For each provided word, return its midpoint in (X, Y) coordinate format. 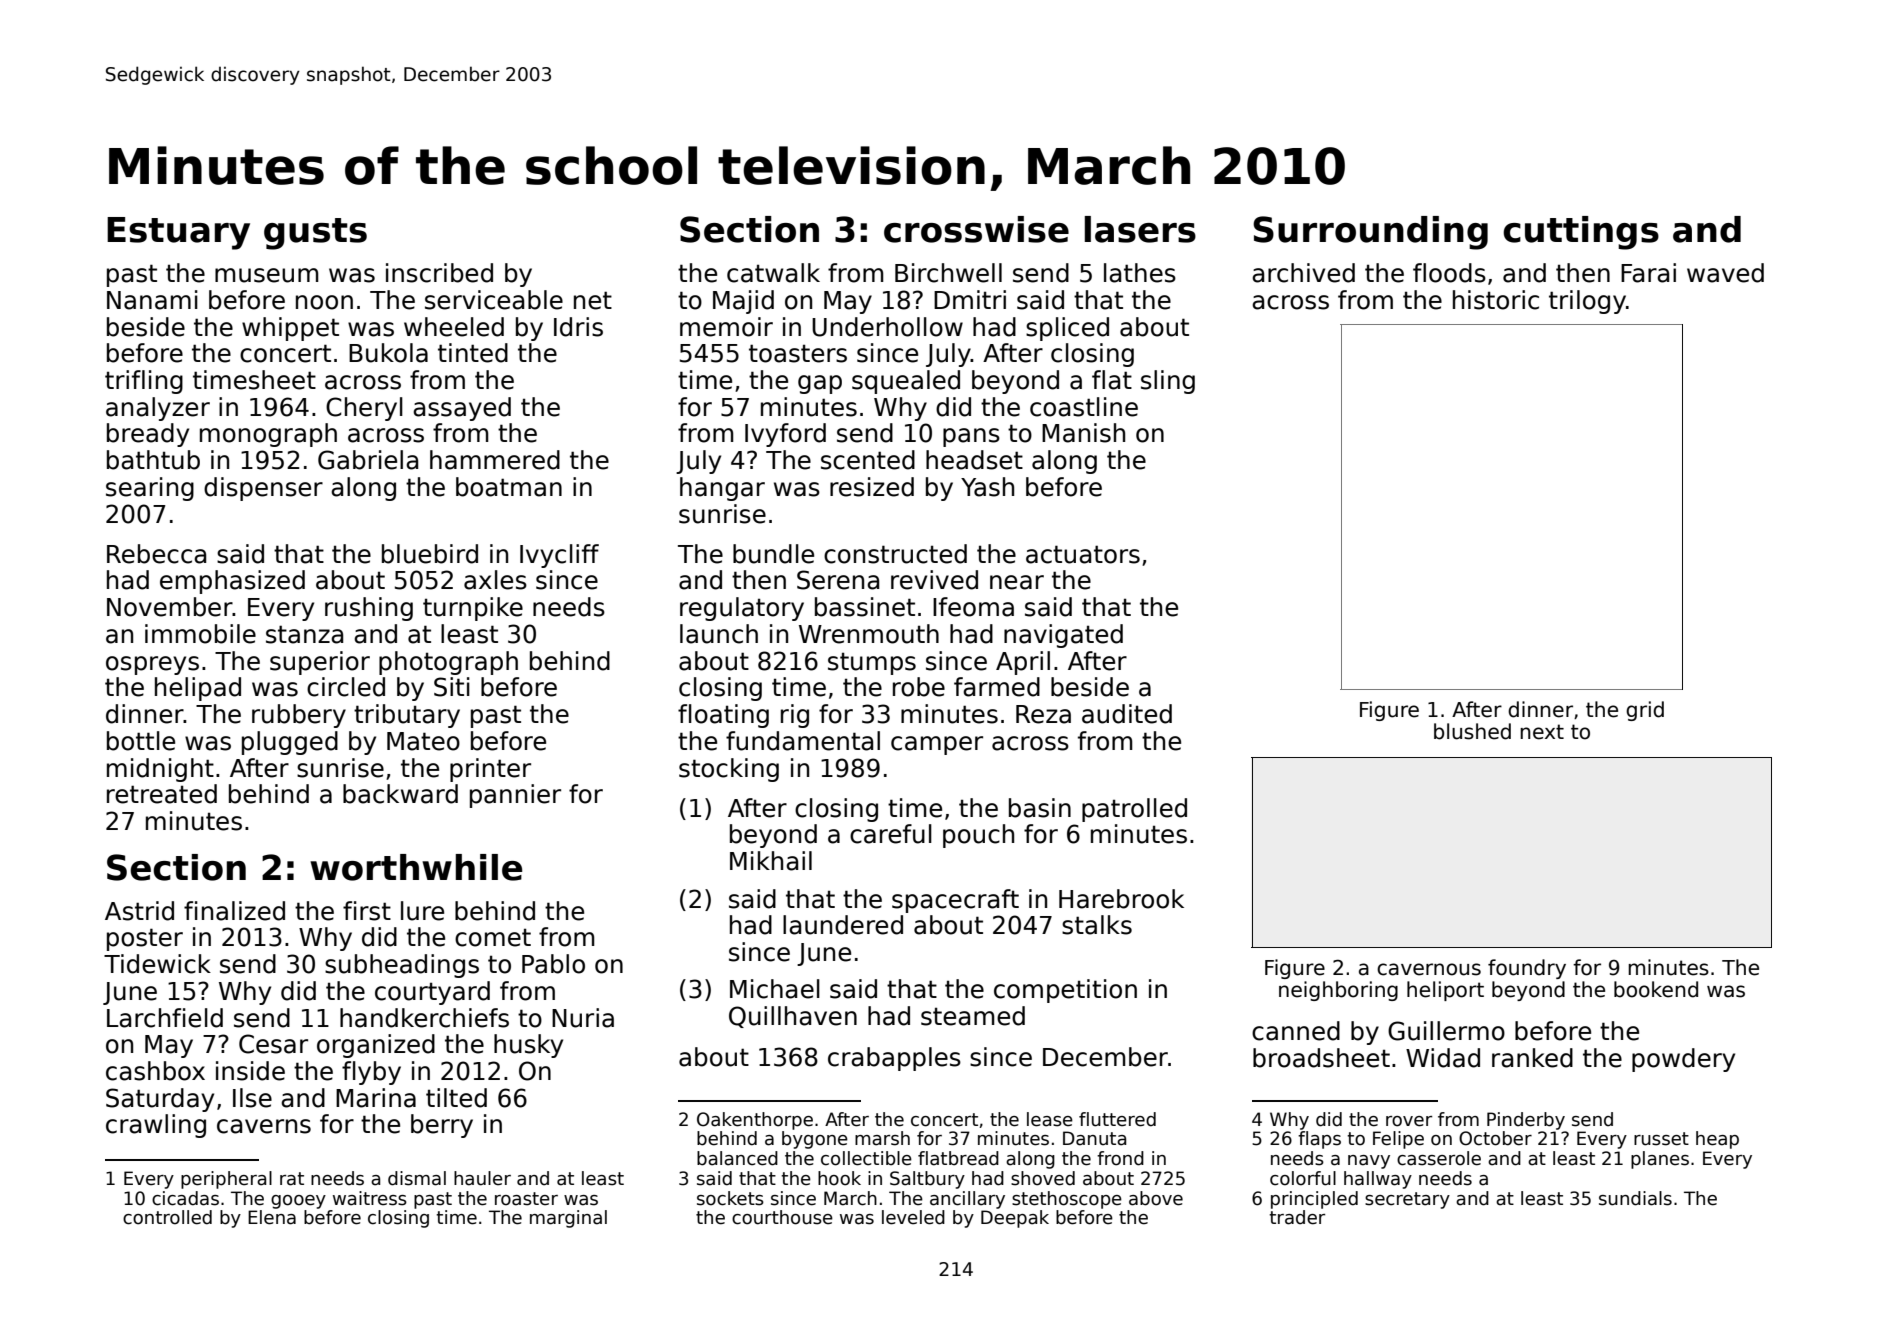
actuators (1083, 554)
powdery (1683, 1060)
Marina (376, 1098)
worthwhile (416, 867)
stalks (1097, 925)
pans (971, 437)
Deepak (1015, 1219)
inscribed (439, 273)
